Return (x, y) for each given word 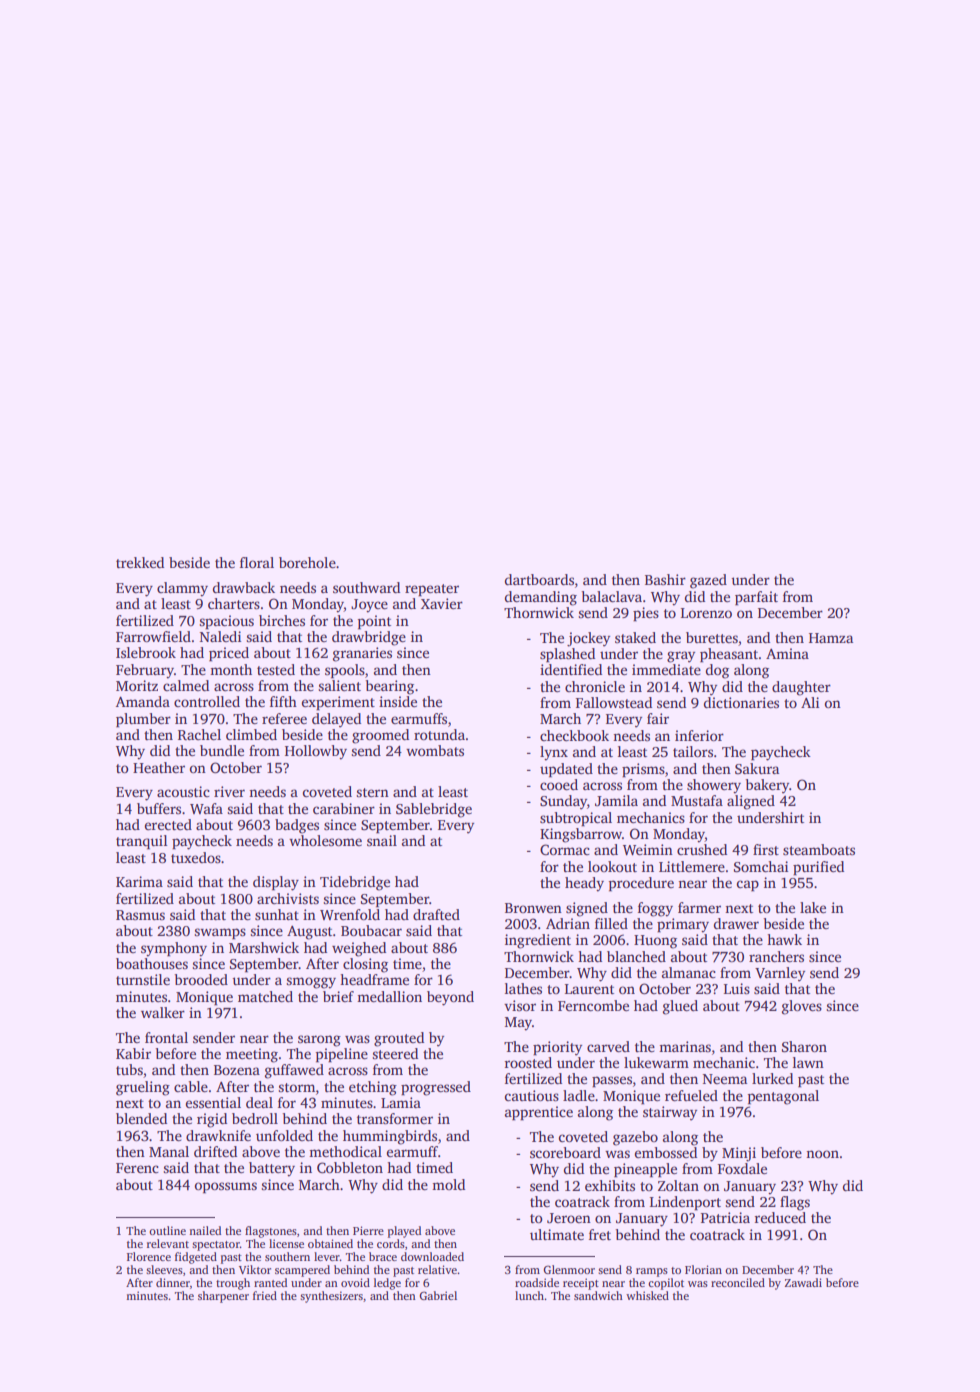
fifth (283, 701)
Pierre (368, 1230)
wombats (435, 750)
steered (395, 1053)
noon (822, 1154)
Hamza (831, 638)
